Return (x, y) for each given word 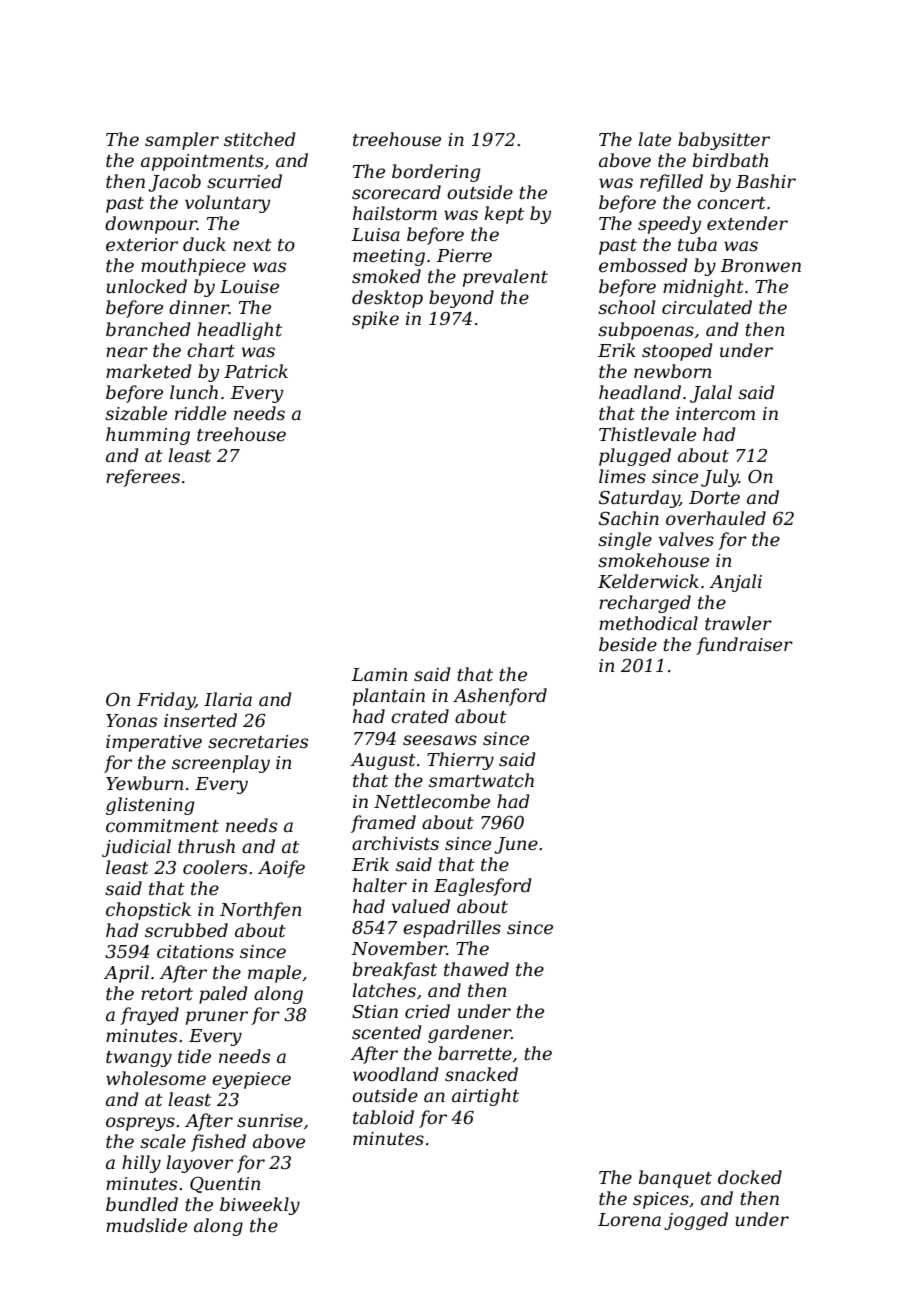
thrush (206, 846)
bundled (142, 1204)
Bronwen (760, 266)
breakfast (395, 971)
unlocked (146, 286)
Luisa (375, 235)
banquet (675, 1179)
